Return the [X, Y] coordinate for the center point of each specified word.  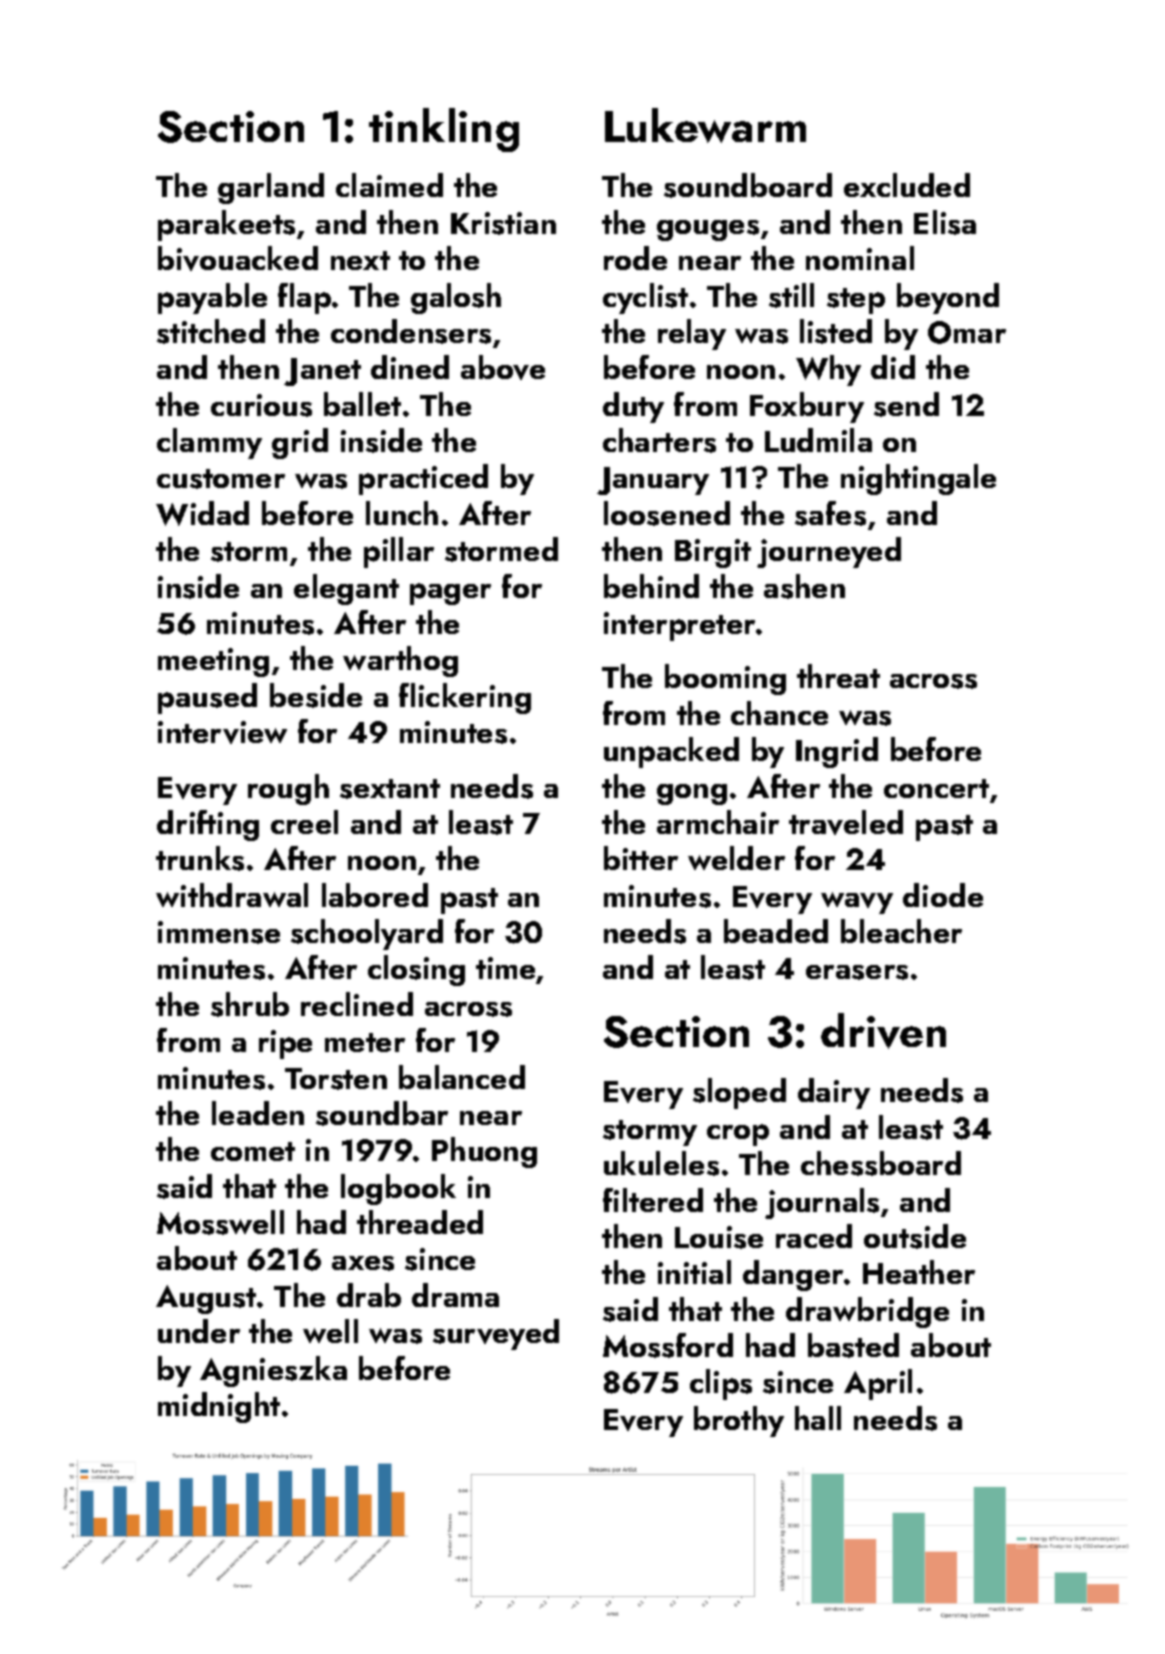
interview [222, 732]
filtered [653, 1200]
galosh [456, 298]
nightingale [918, 479]
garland [271, 188]
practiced [423, 479]
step [856, 301]
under [199, 1331]
